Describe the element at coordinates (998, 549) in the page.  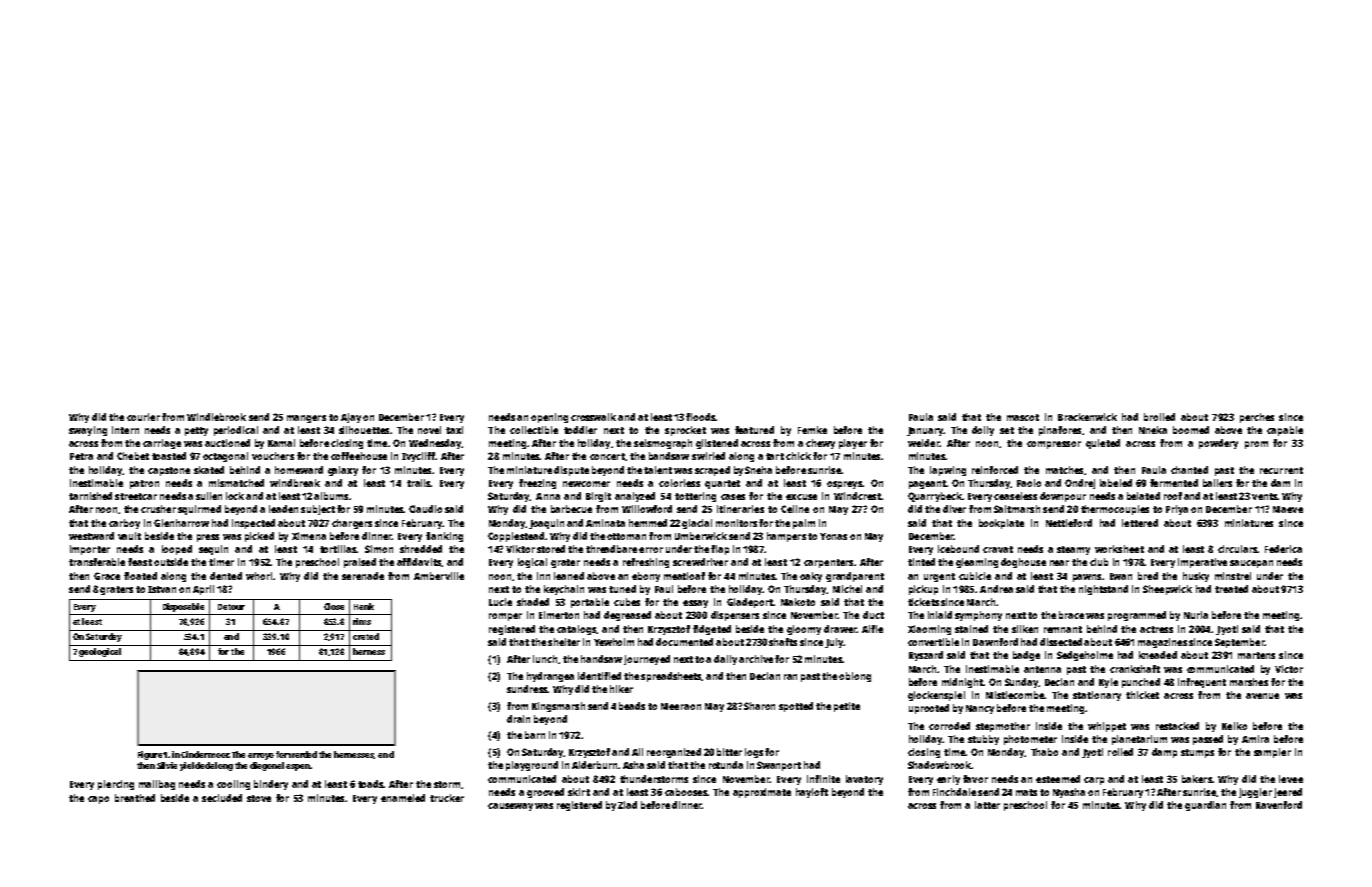
I see `cravat` at that location.
